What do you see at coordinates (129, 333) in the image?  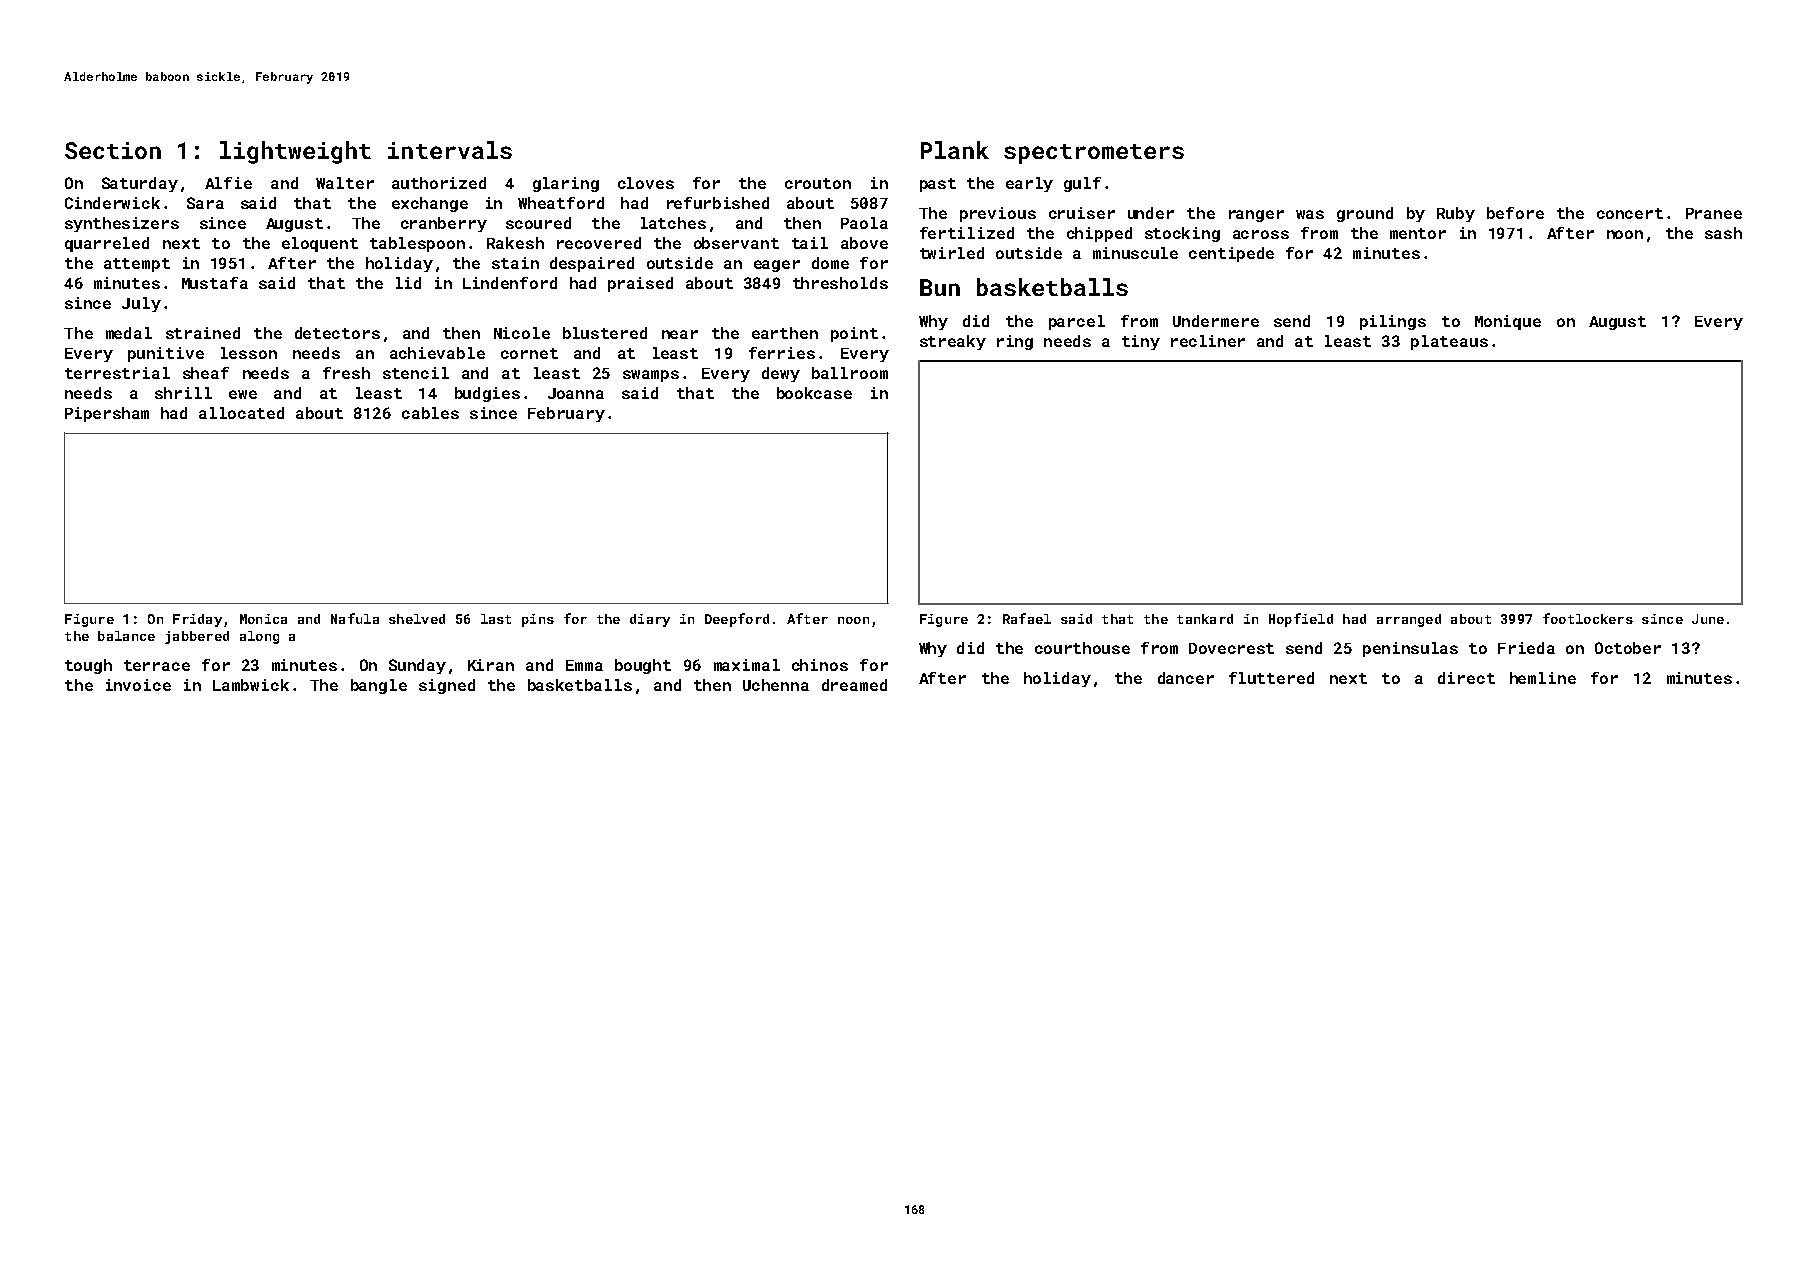 I see `medal` at bounding box center [129, 333].
